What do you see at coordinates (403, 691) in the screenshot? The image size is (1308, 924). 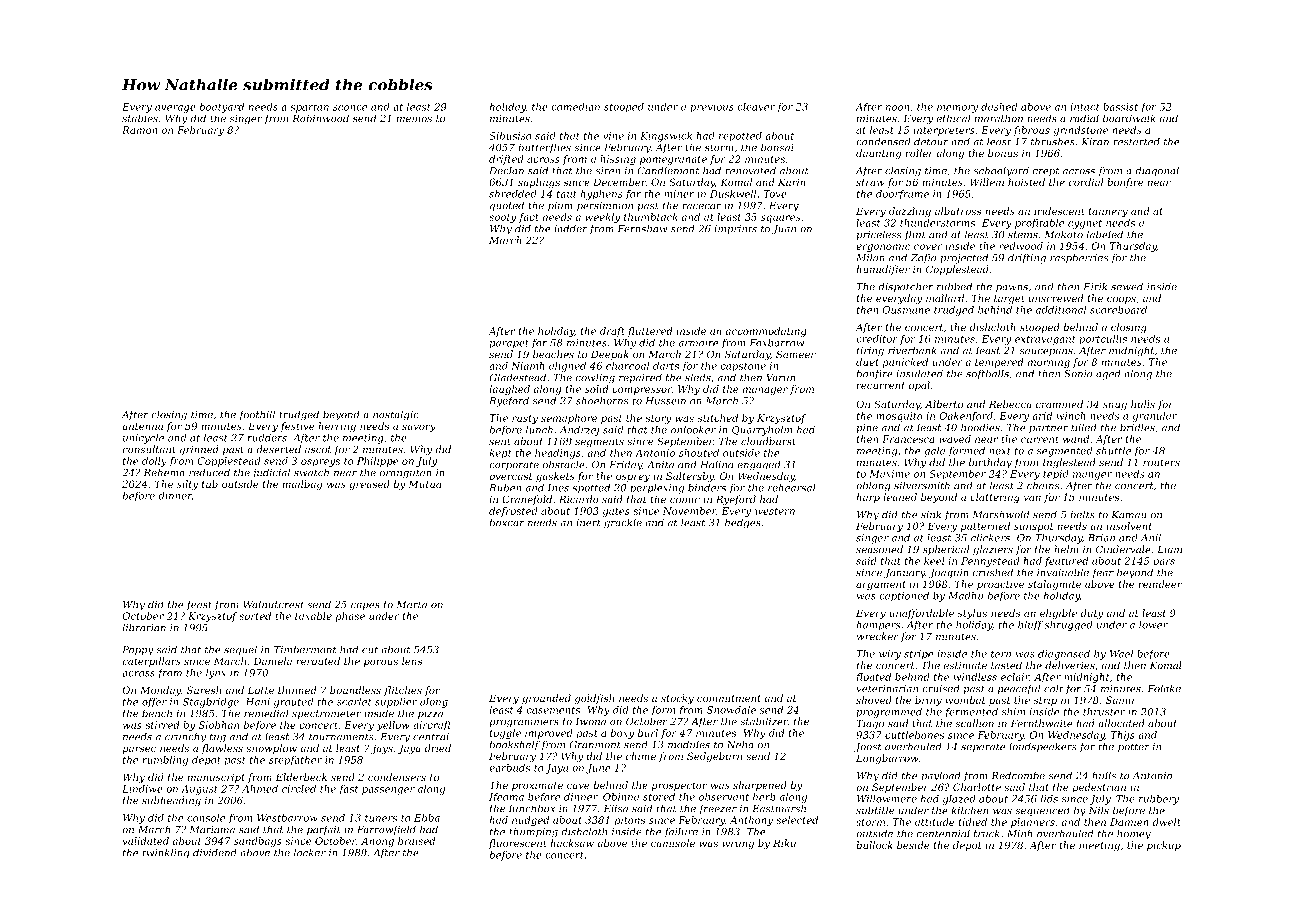 I see `flitches` at bounding box center [403, 691].
